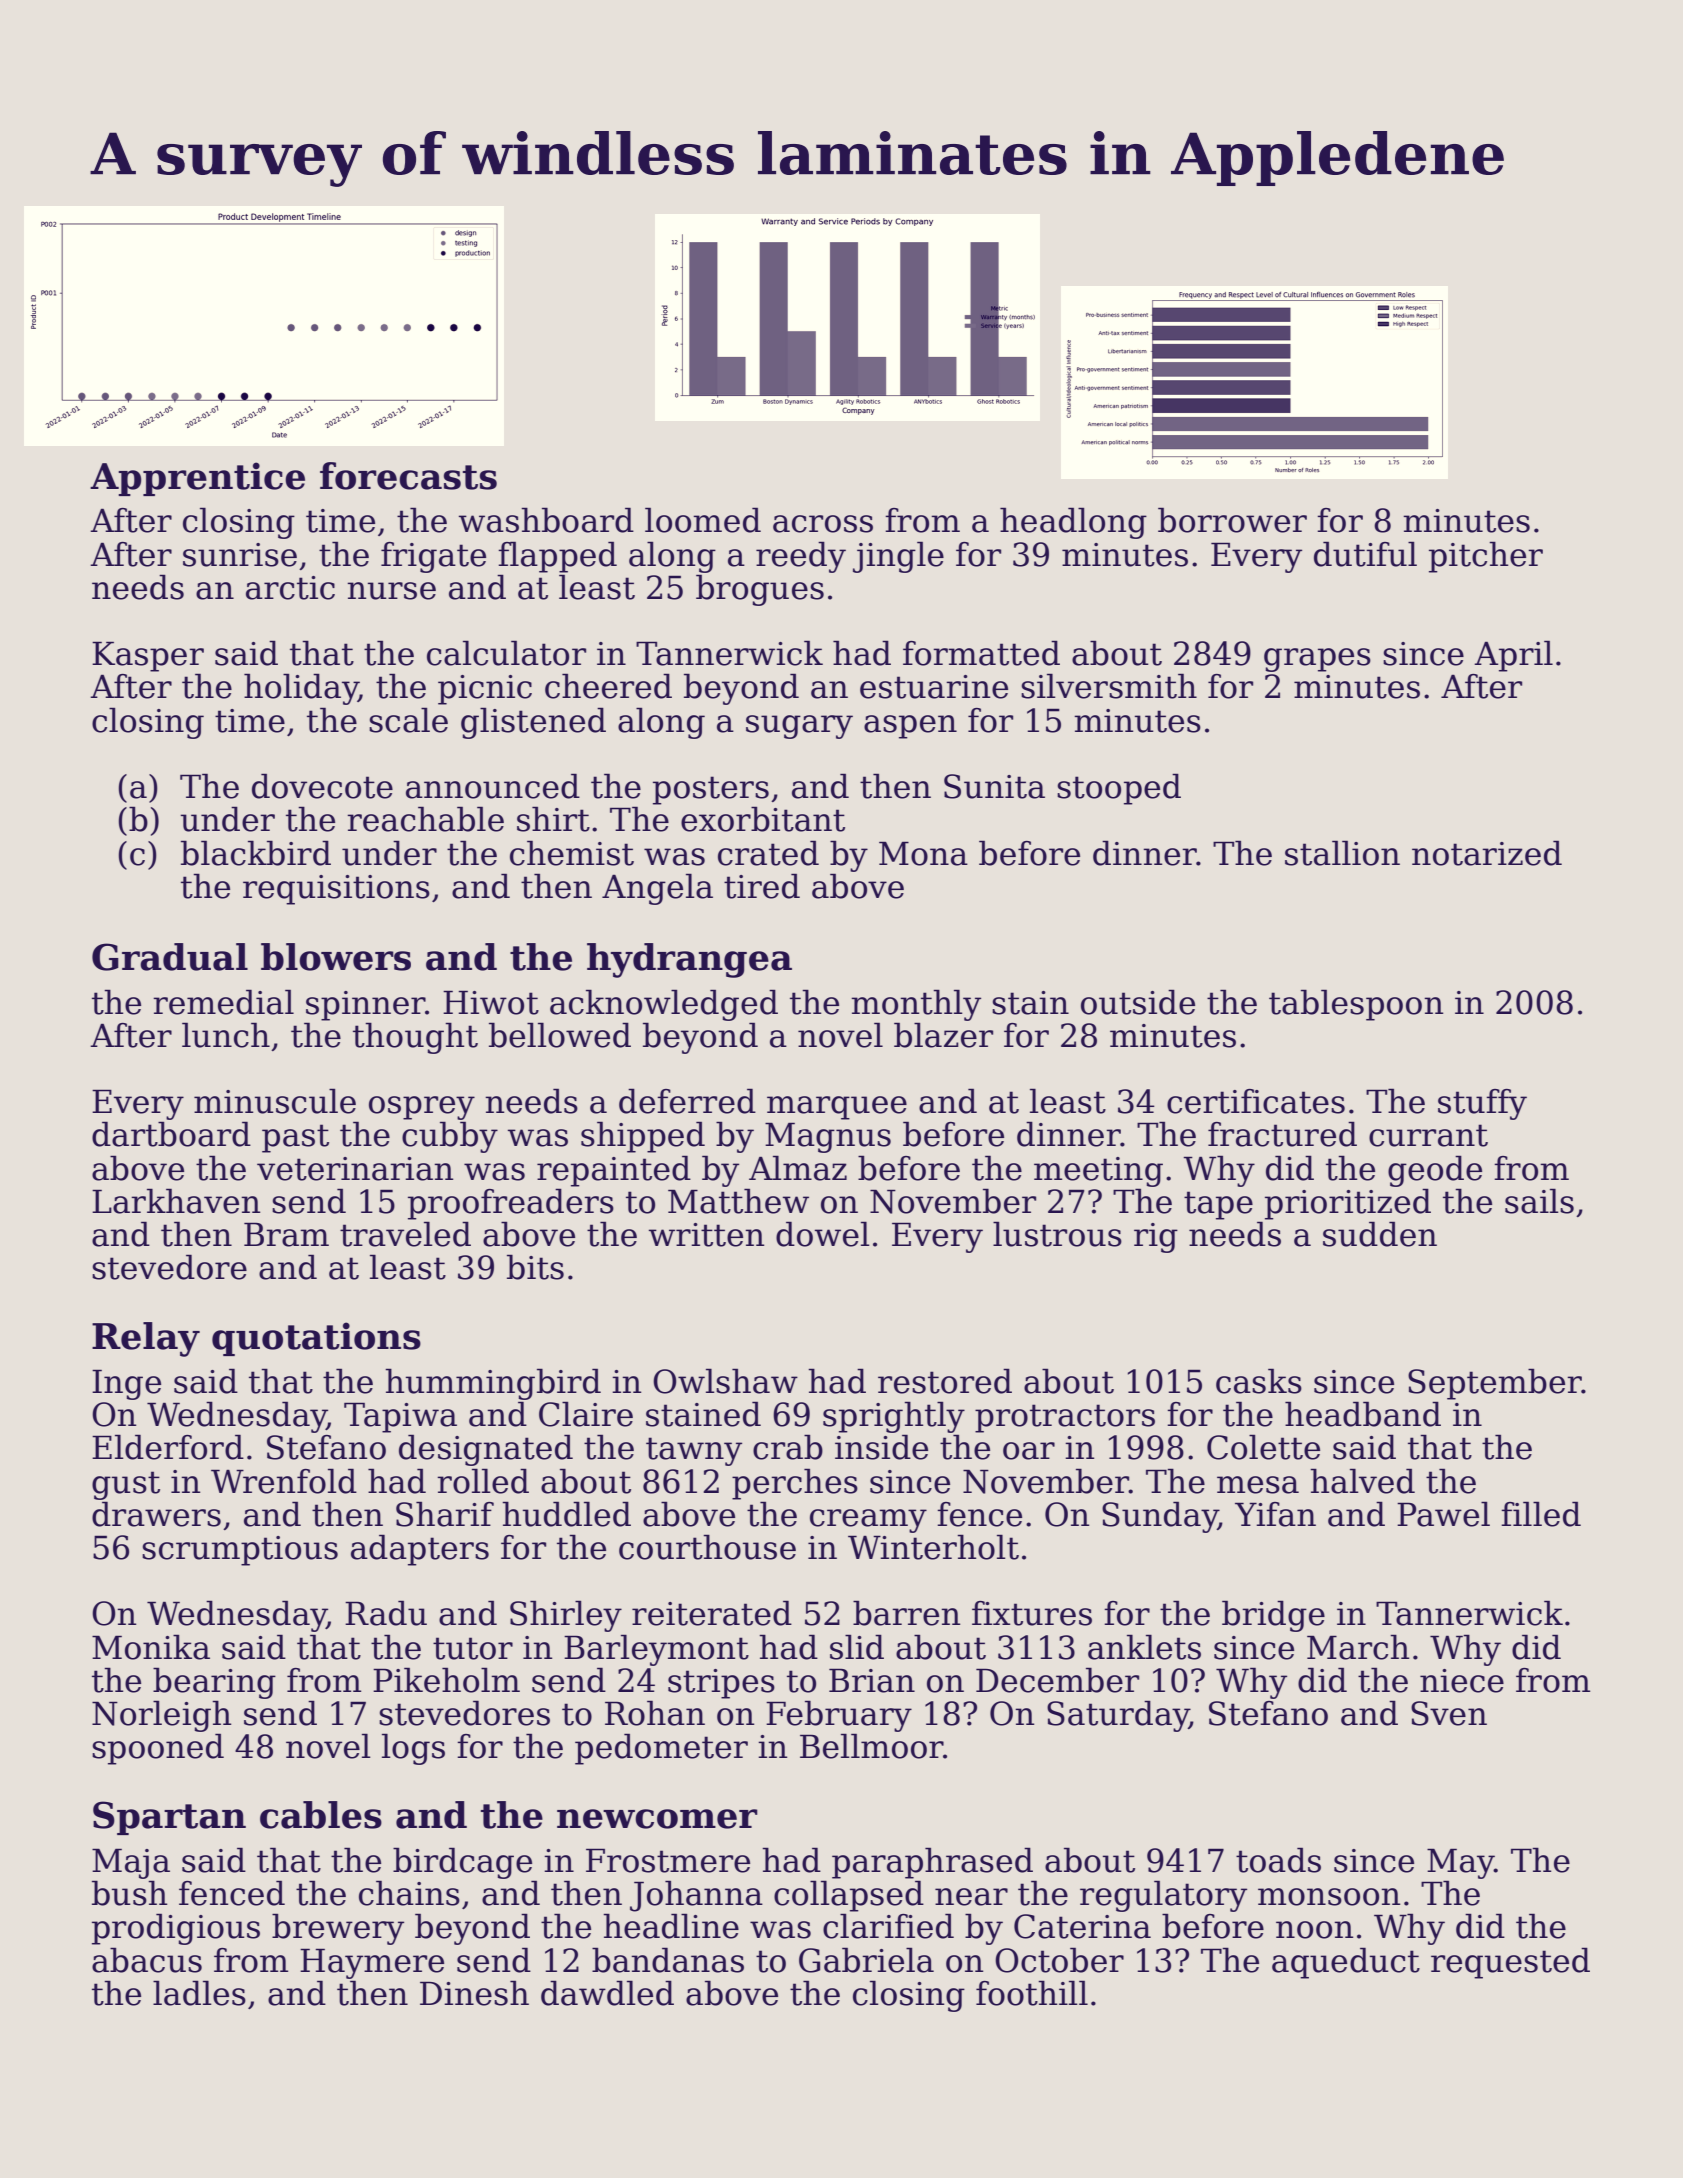  I want to click on ladles, so click(199, 1993).
